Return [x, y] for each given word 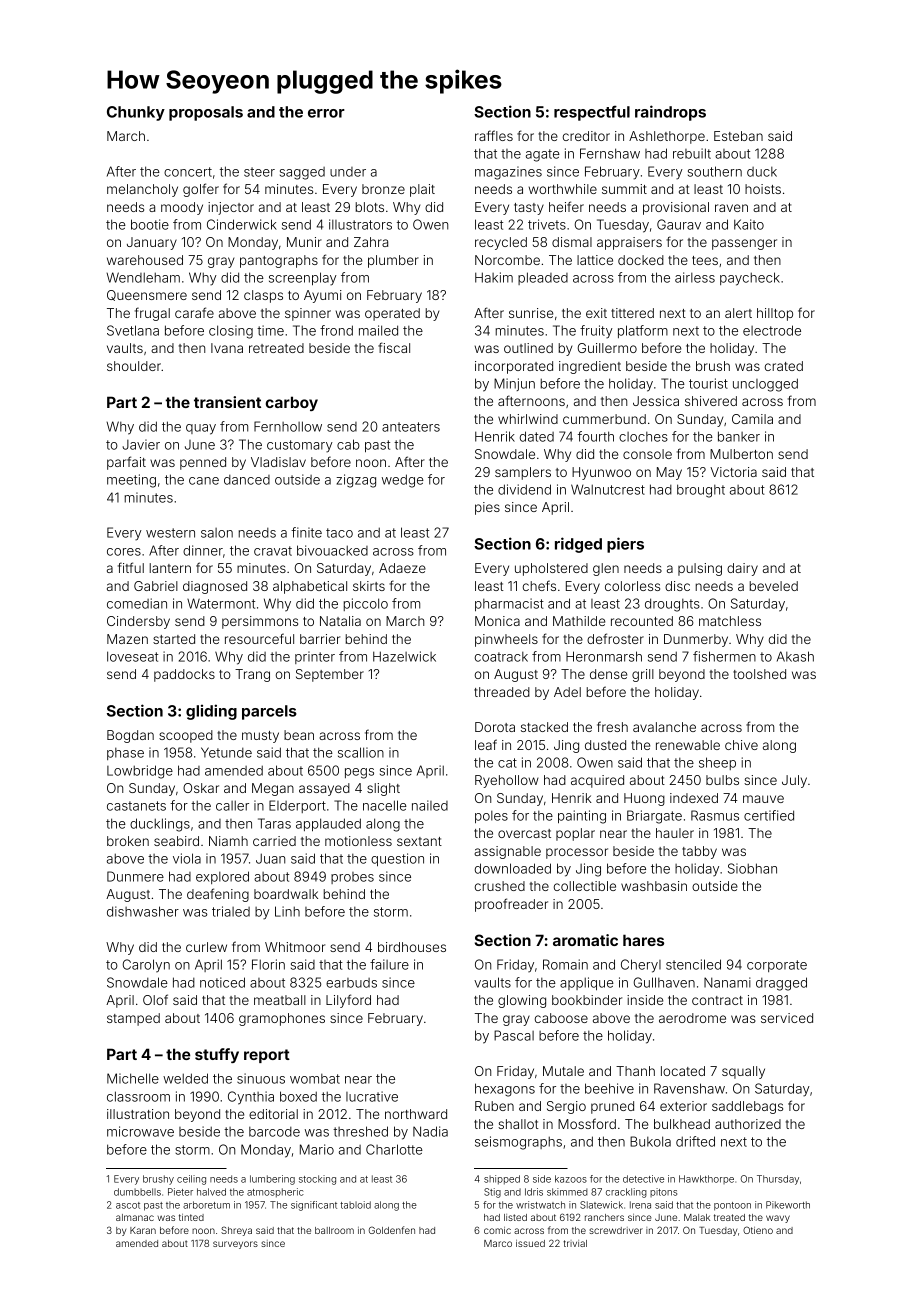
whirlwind [528, 419]
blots [370, 207]
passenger [744, 244]
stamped [133, 1019]
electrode [772, 330]
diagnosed [215, 587]
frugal [152, 314]
